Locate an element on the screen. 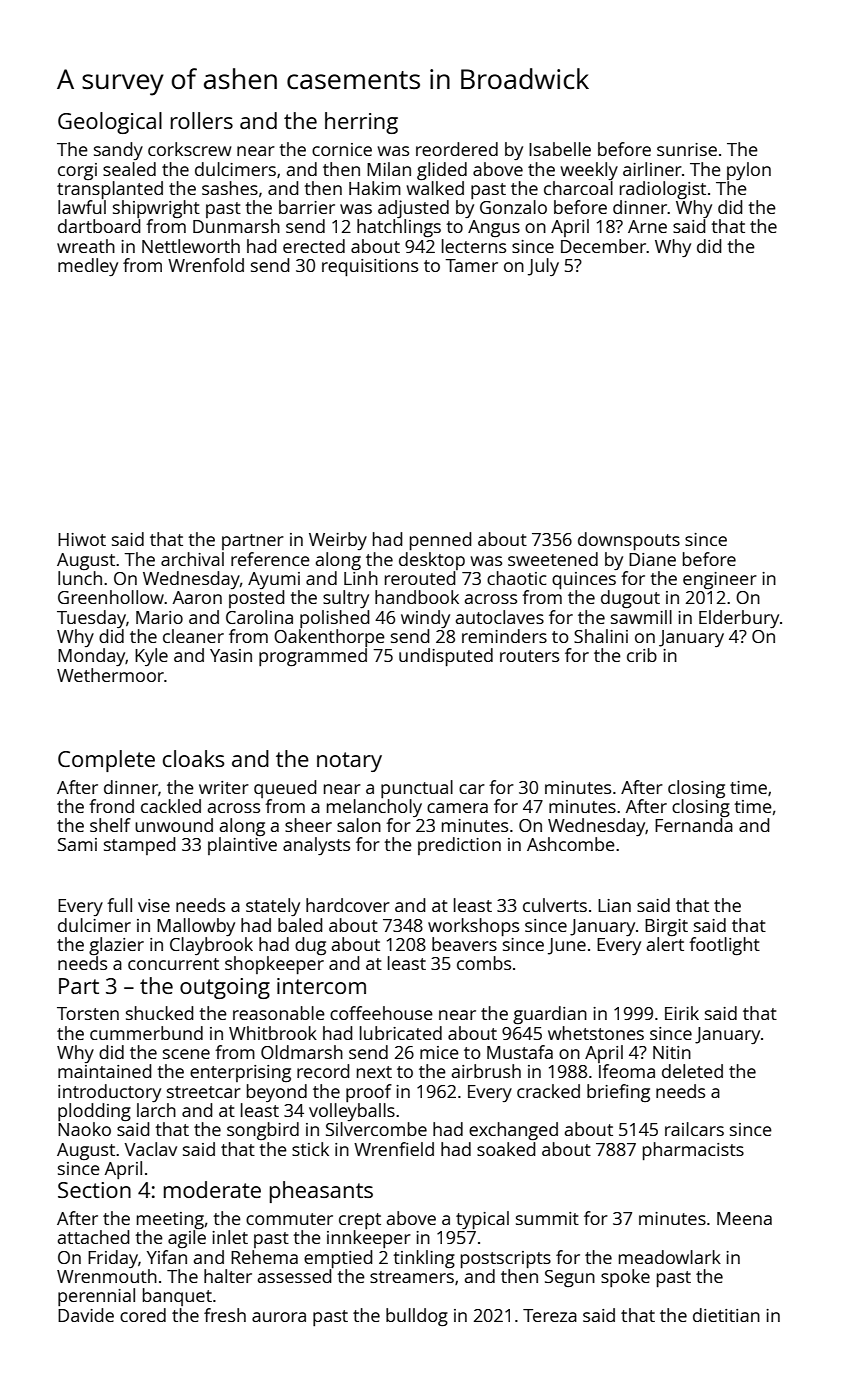 This screenshot has height=1400, width=849. deleted is located at coordinates (692, 1071).
